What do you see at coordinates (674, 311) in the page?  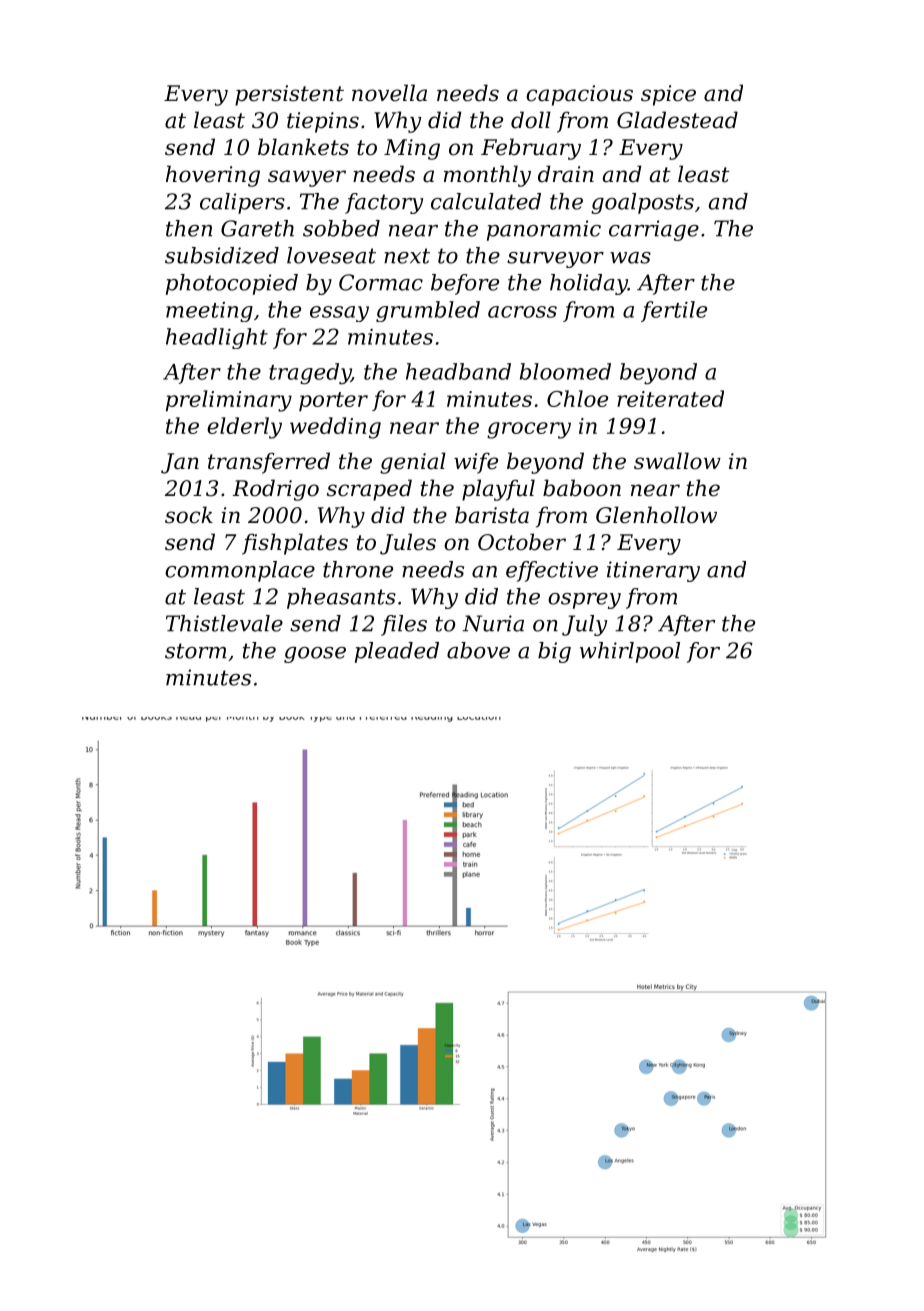 I see `fertile` at bounding box center [674, 311].
